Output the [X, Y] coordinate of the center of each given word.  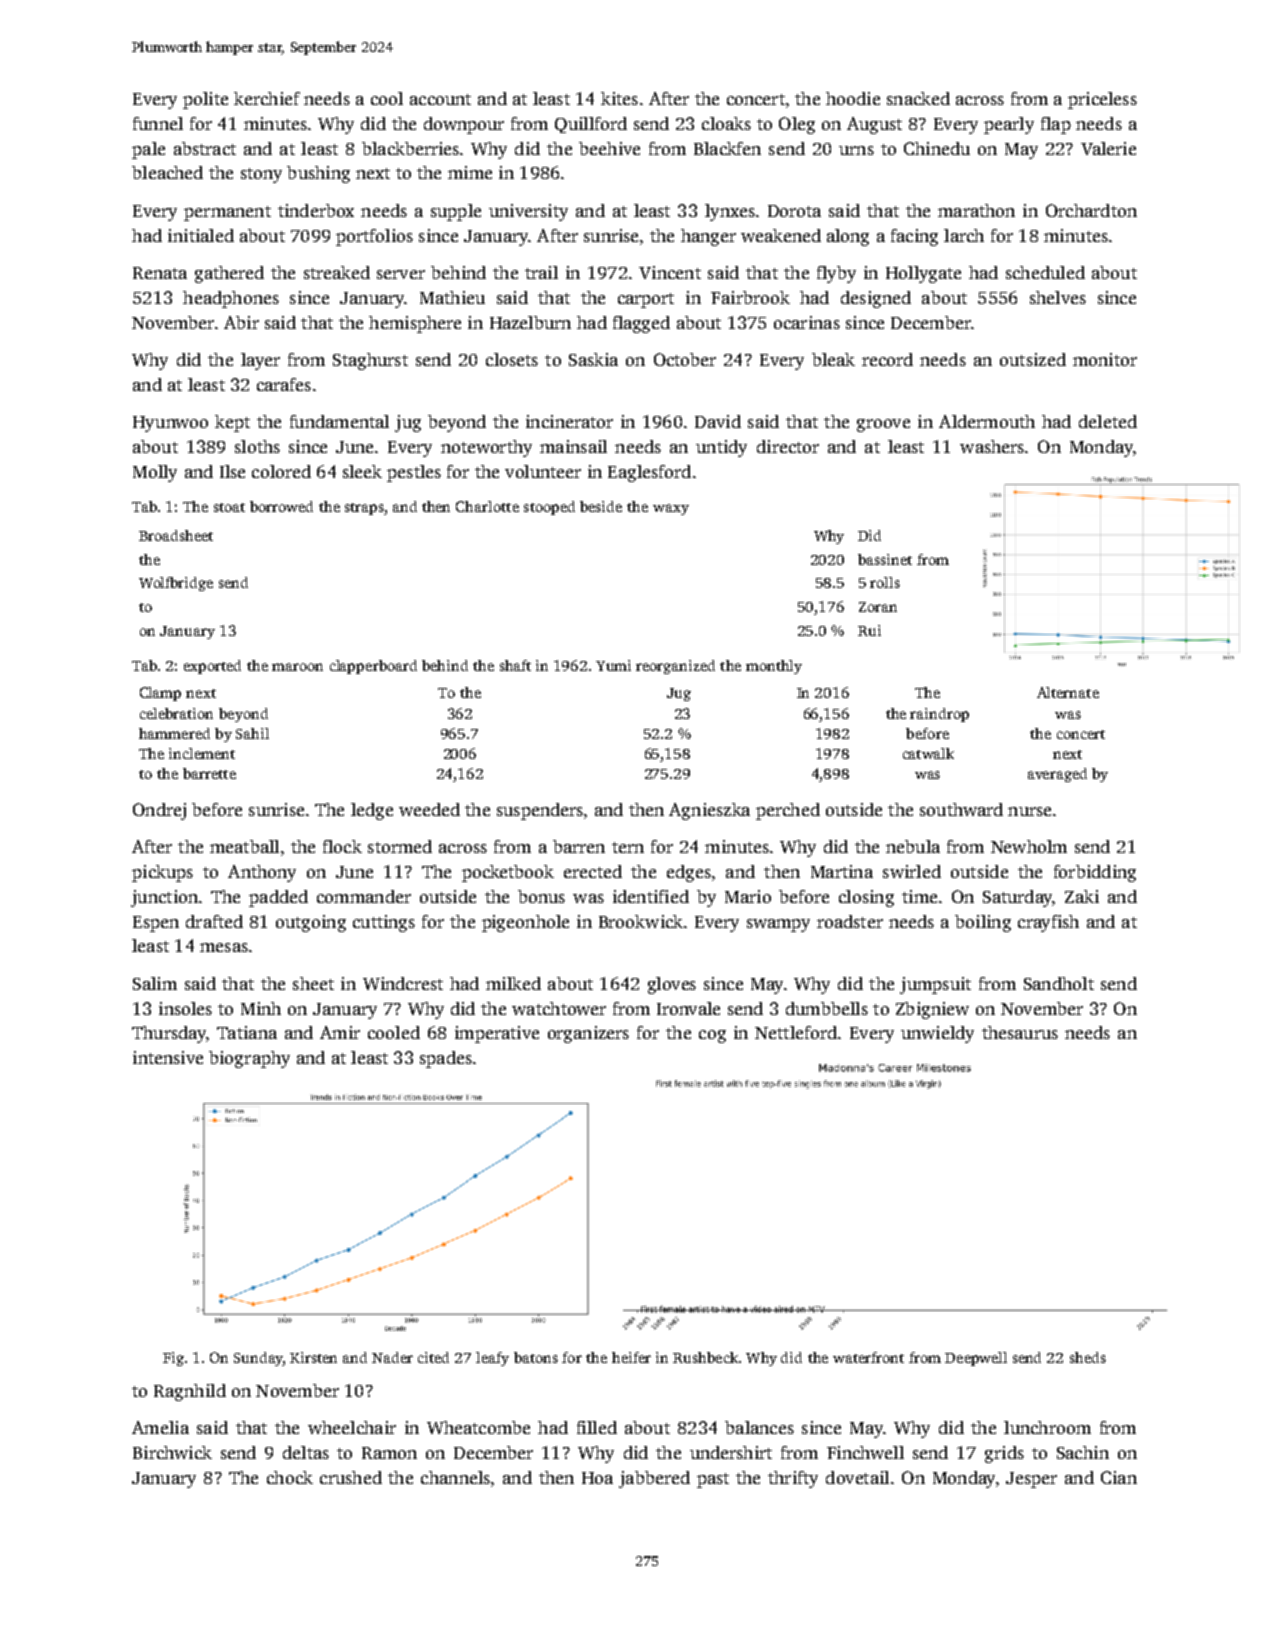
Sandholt [1059, 983]
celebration [176, 713]
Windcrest [403, 983]
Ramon [389, 1453]
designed [876, 299]
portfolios [374, 237]
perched [788, 811]
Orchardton [1091, 210]
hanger [708, 237]
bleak [833, 359]
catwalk [928, 753]
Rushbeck [705, 1357]
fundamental [339, 421]
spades [446, 1059]
